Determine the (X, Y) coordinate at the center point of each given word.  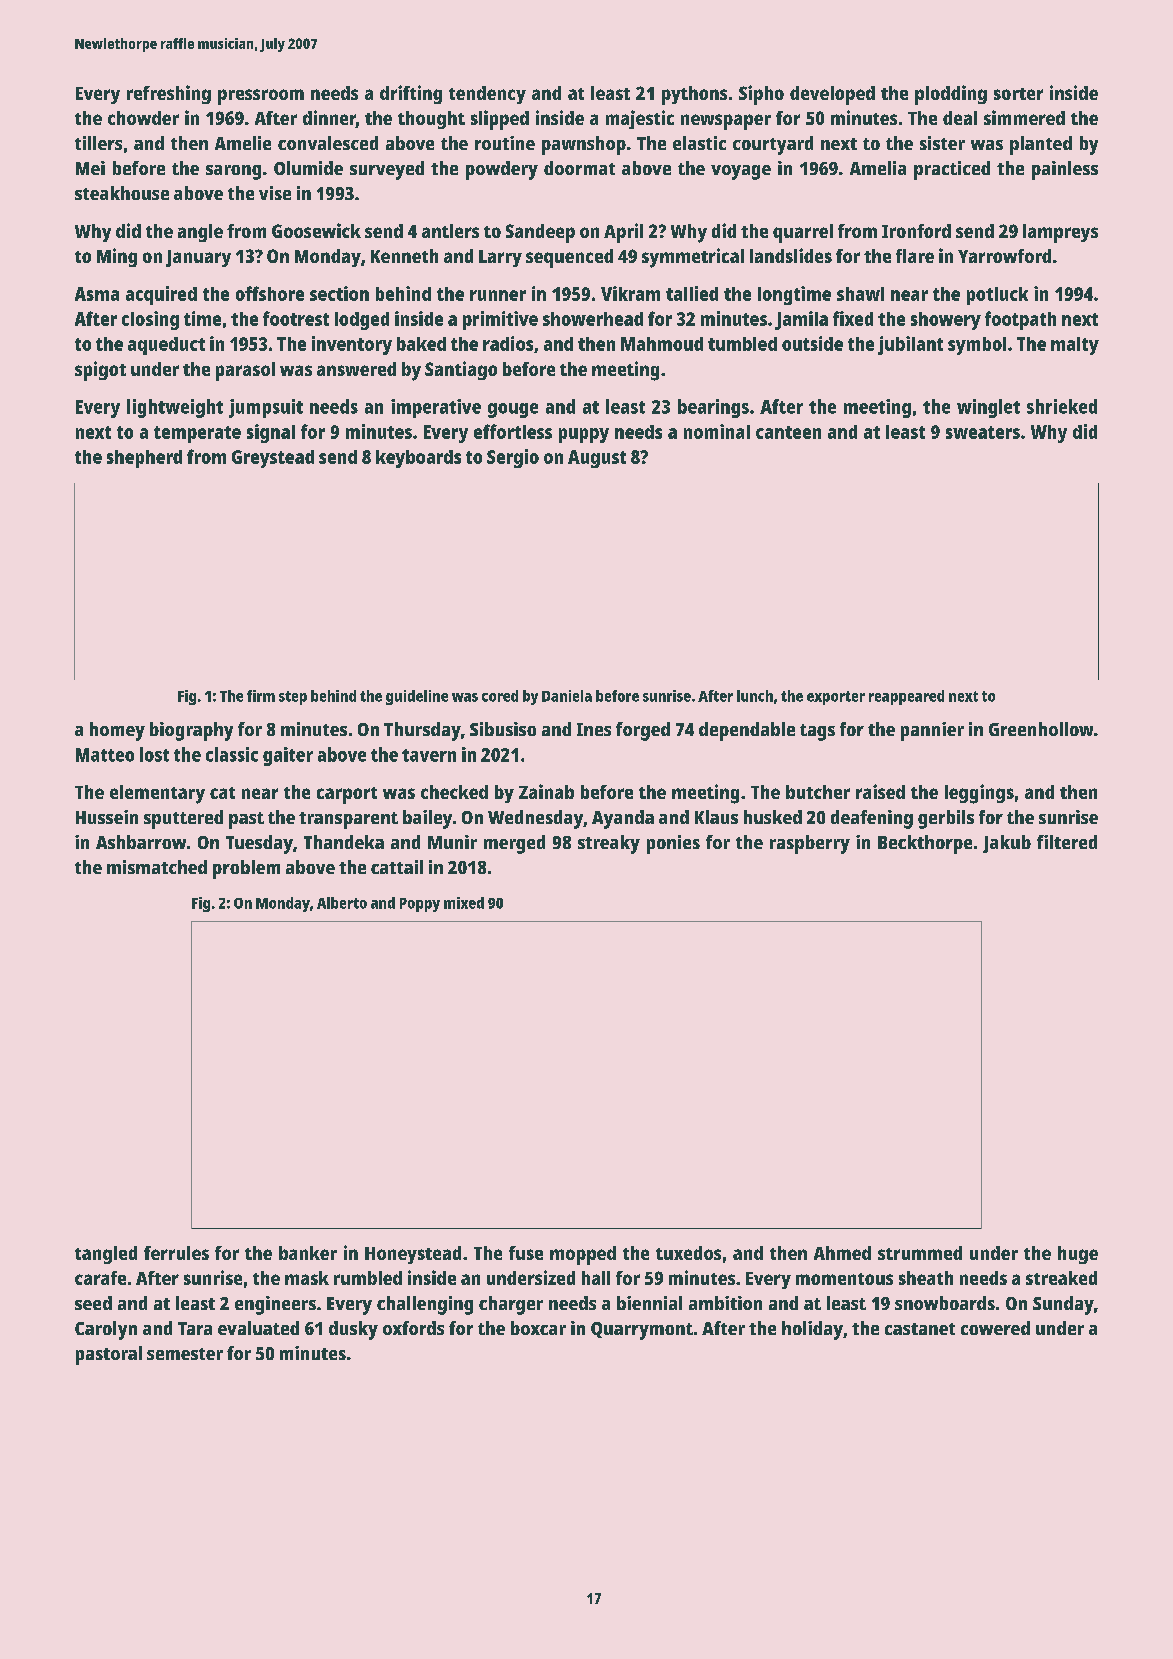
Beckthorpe (925, 844)
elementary (157, 794)
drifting (411, 94)
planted (1041, 145)
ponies (673, 844)
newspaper (726, 122)
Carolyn (106, 1330)
